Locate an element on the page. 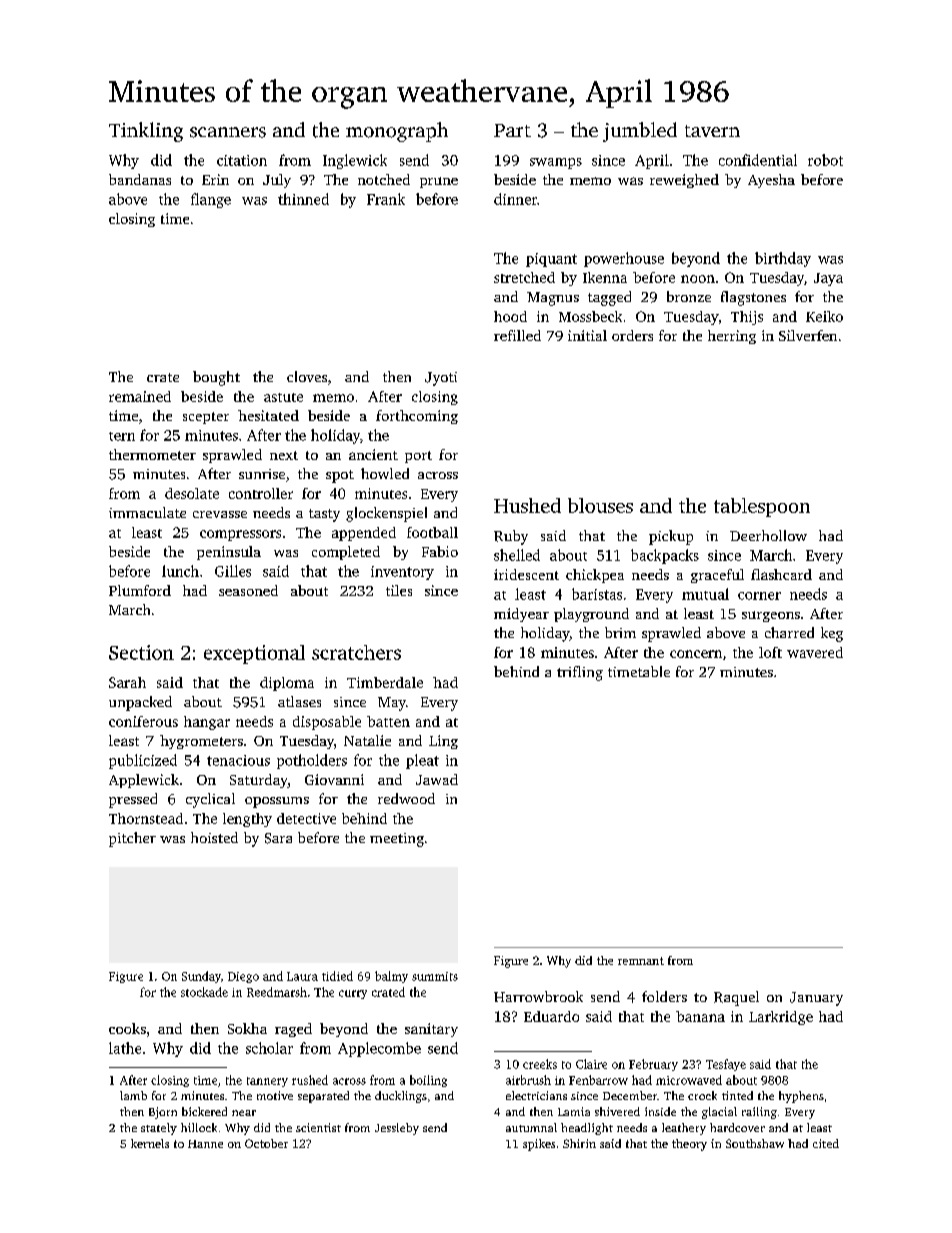 This image has height=1233, width=952. jumbled is located at coordinates (640, 132).
